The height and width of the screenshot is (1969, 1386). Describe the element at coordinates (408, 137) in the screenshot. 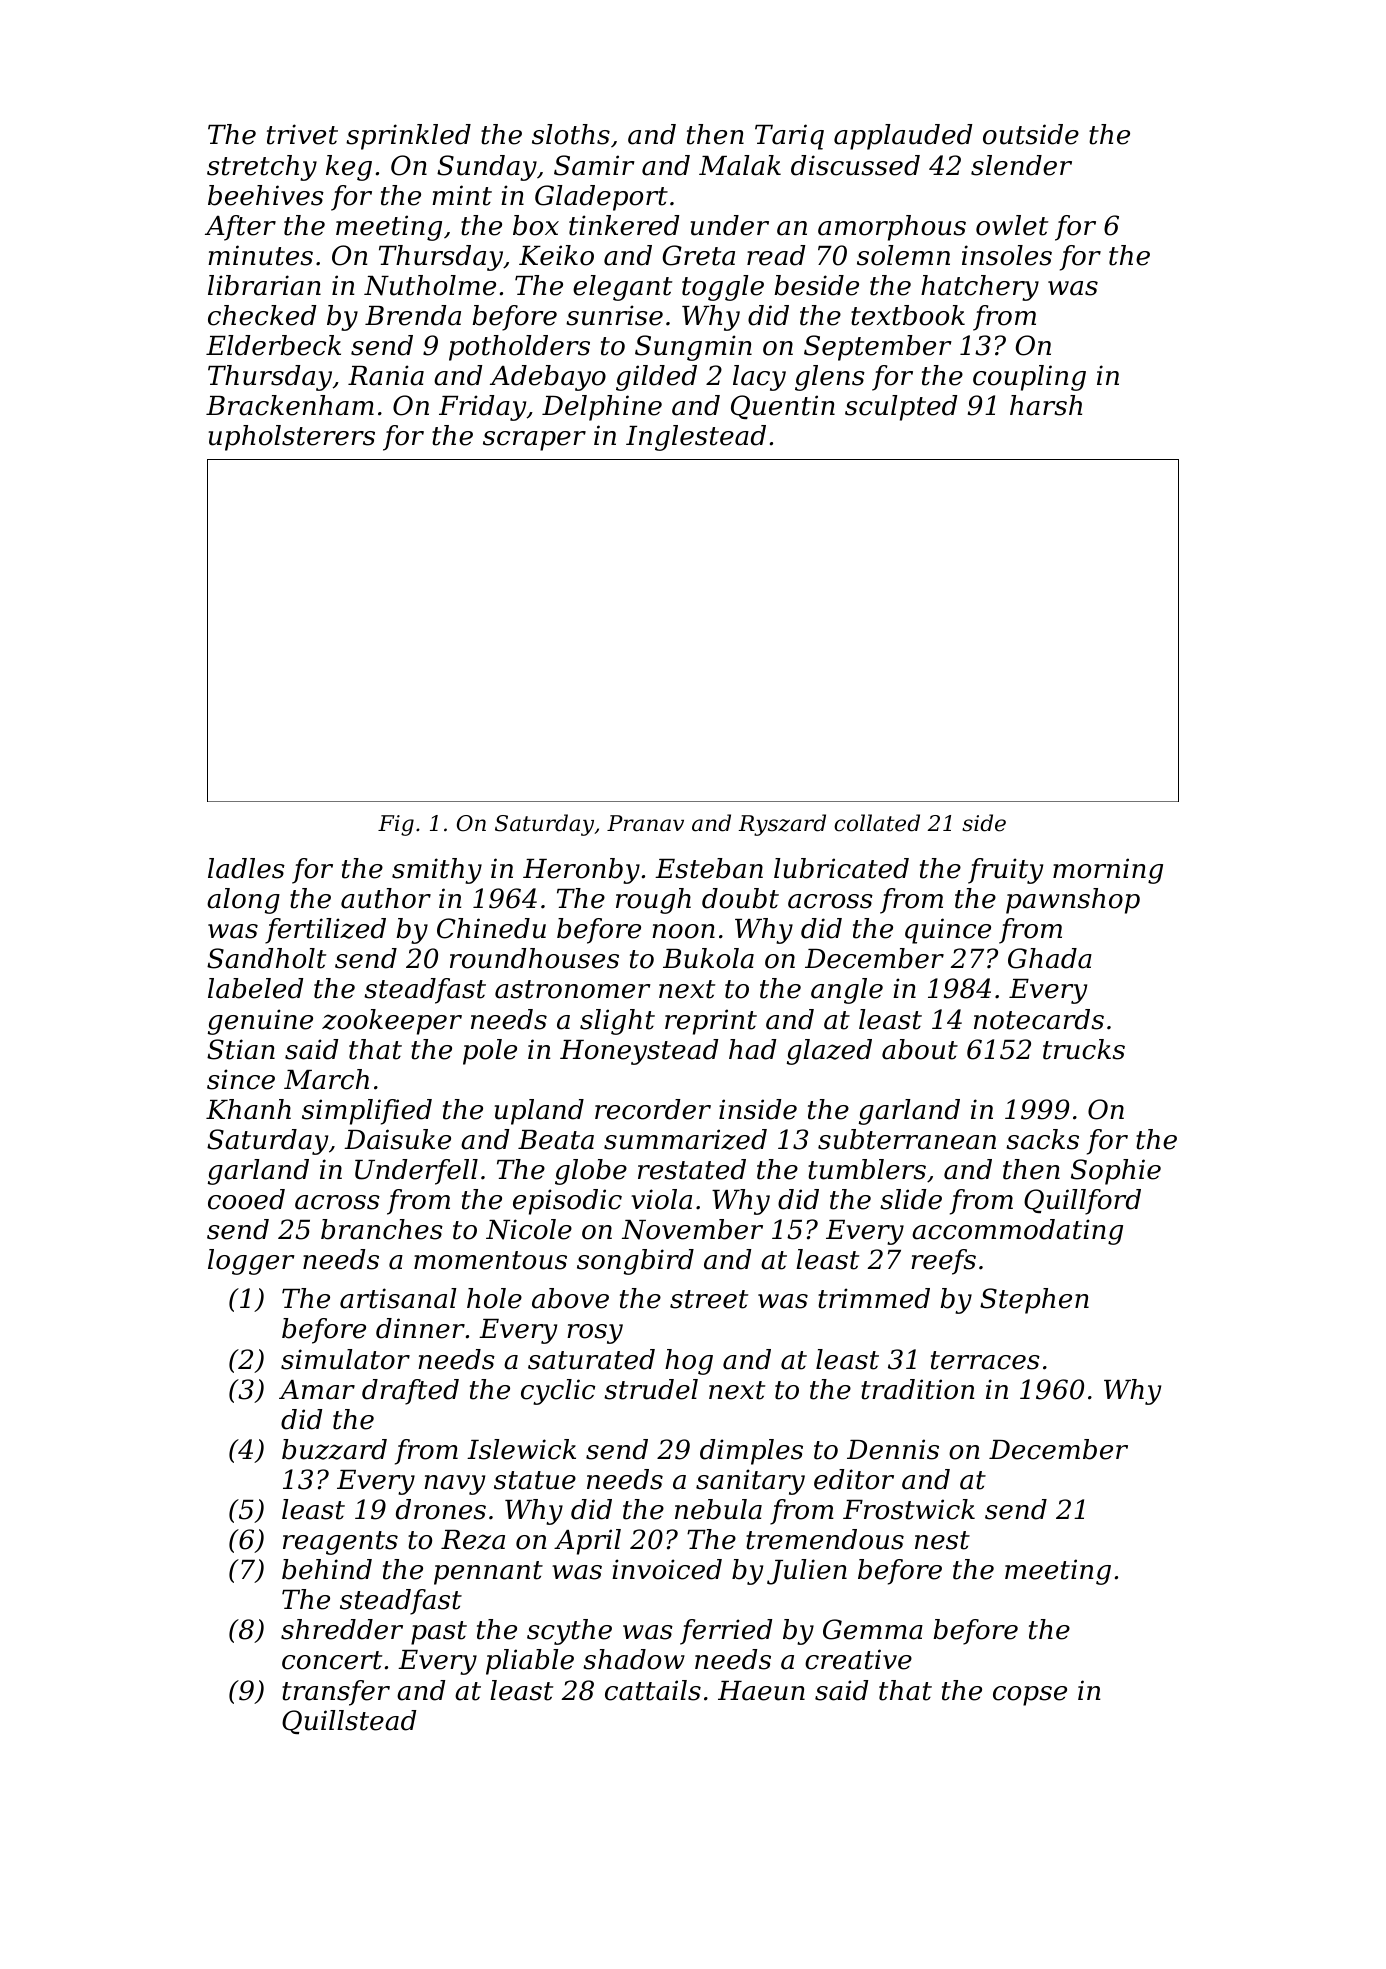

I see `sprinkled` at that location.
